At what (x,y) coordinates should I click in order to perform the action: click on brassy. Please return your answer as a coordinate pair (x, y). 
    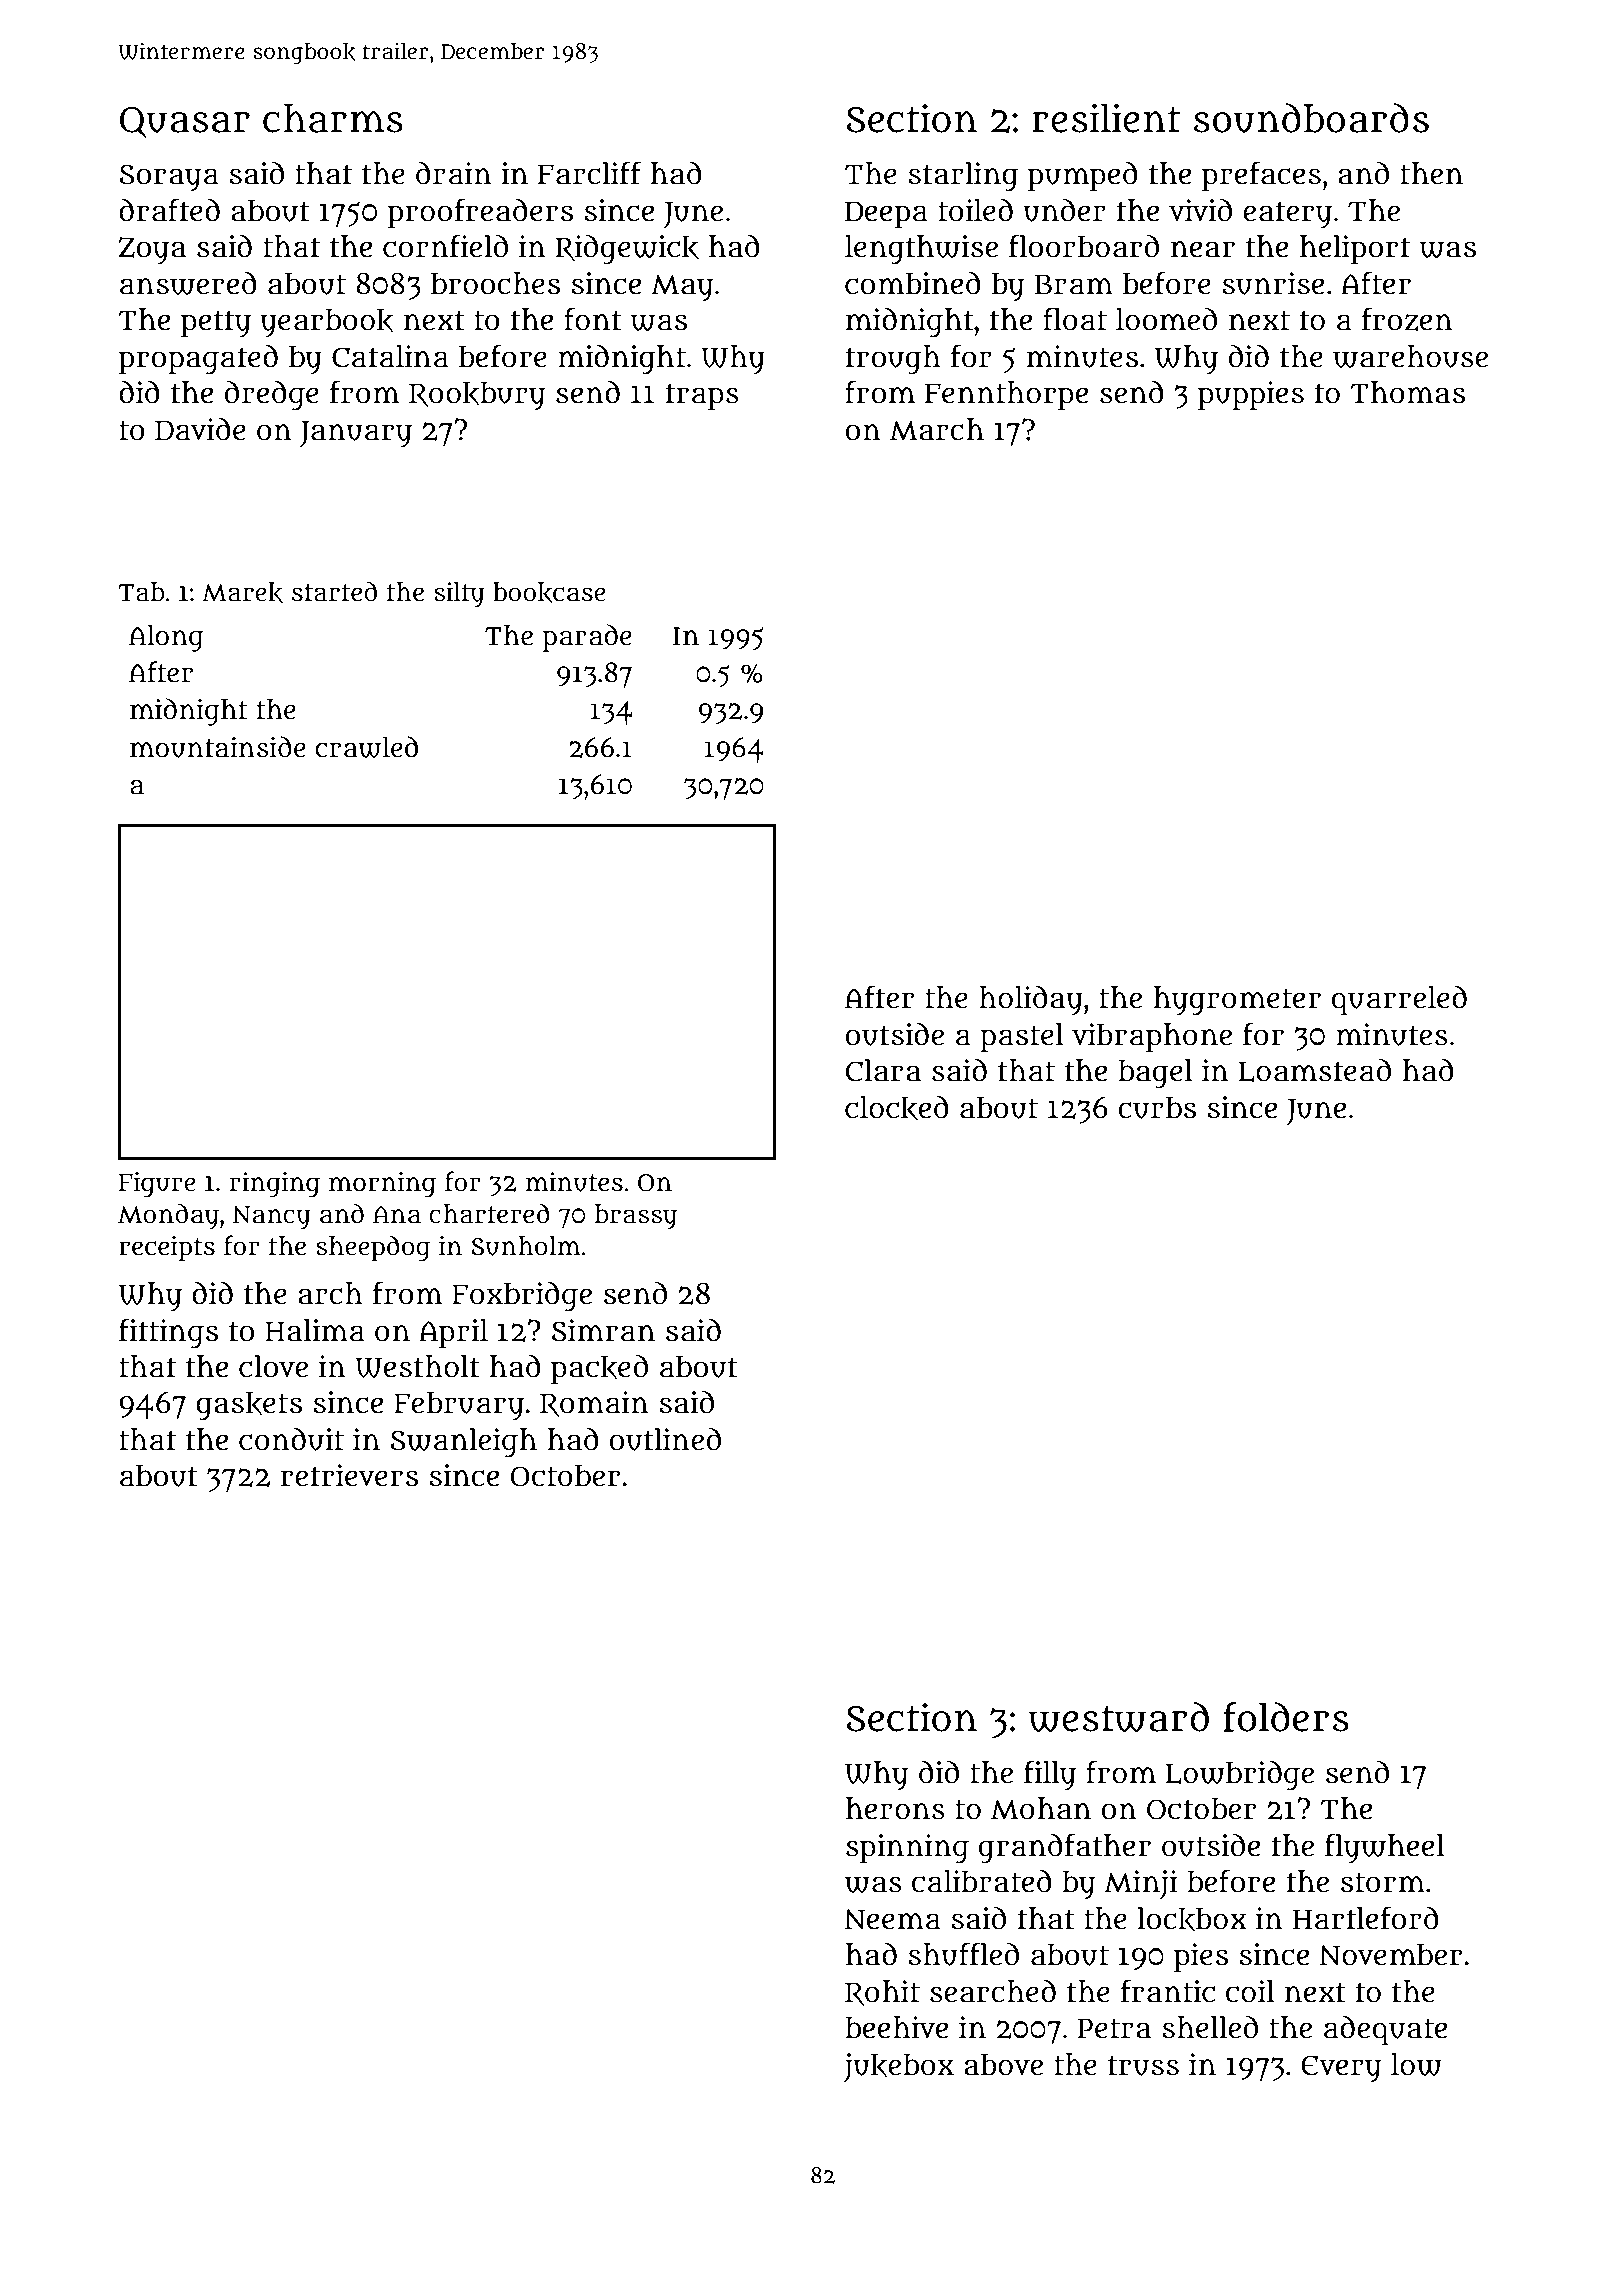
    Looking at the image, I should click on (635, 1217).
